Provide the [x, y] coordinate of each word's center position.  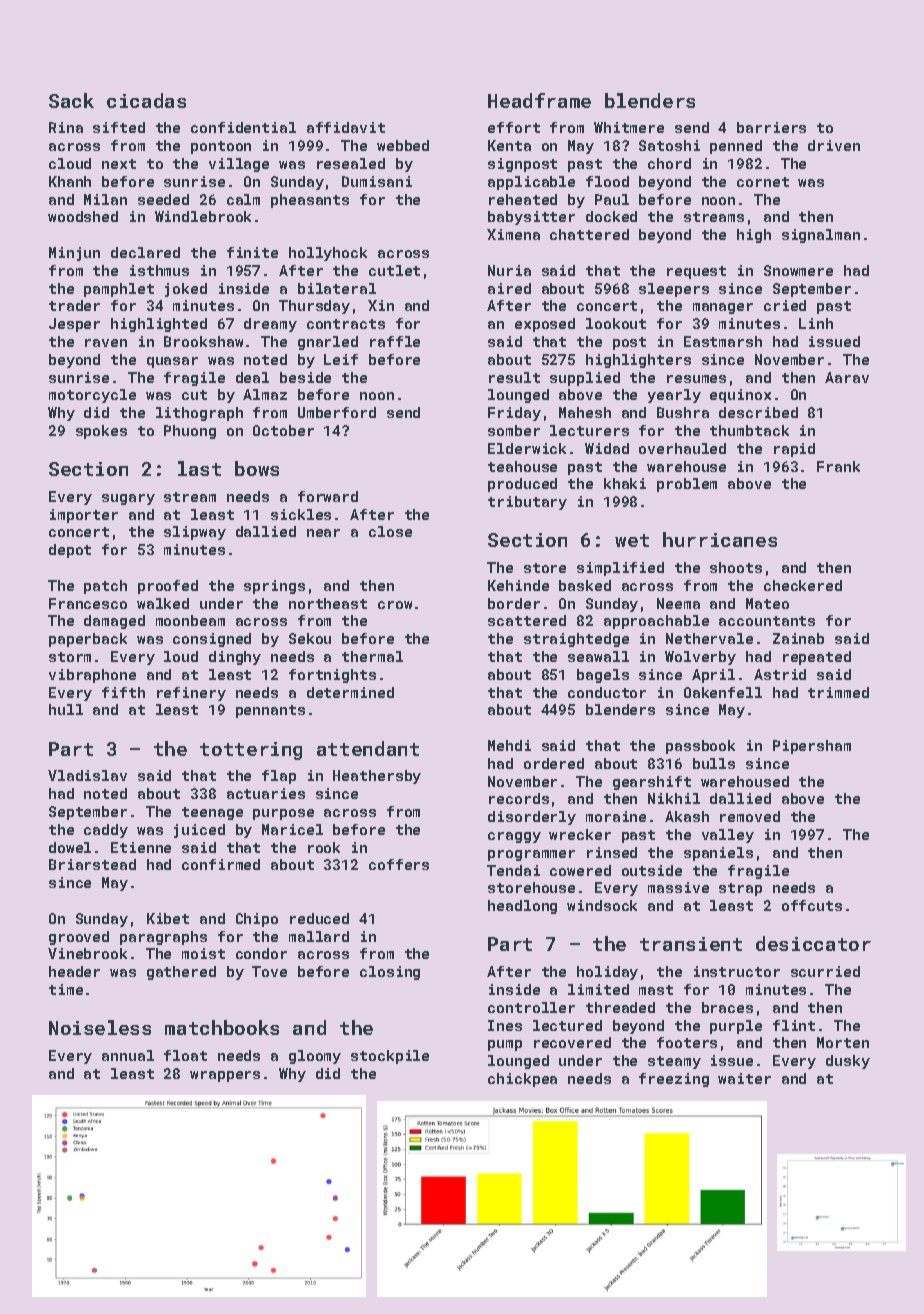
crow [395, 605]
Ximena [513, 234]
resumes [696, 379]
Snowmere [798, 270]
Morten [843, 1042]
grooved [79, 938]
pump [505, 1045]
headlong [522, 907]
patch [105, 587]
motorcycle [92, 396]
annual [128, 1055]
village [239, 165]
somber [514, 430]
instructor [737, 971]
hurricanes [720, 539]
